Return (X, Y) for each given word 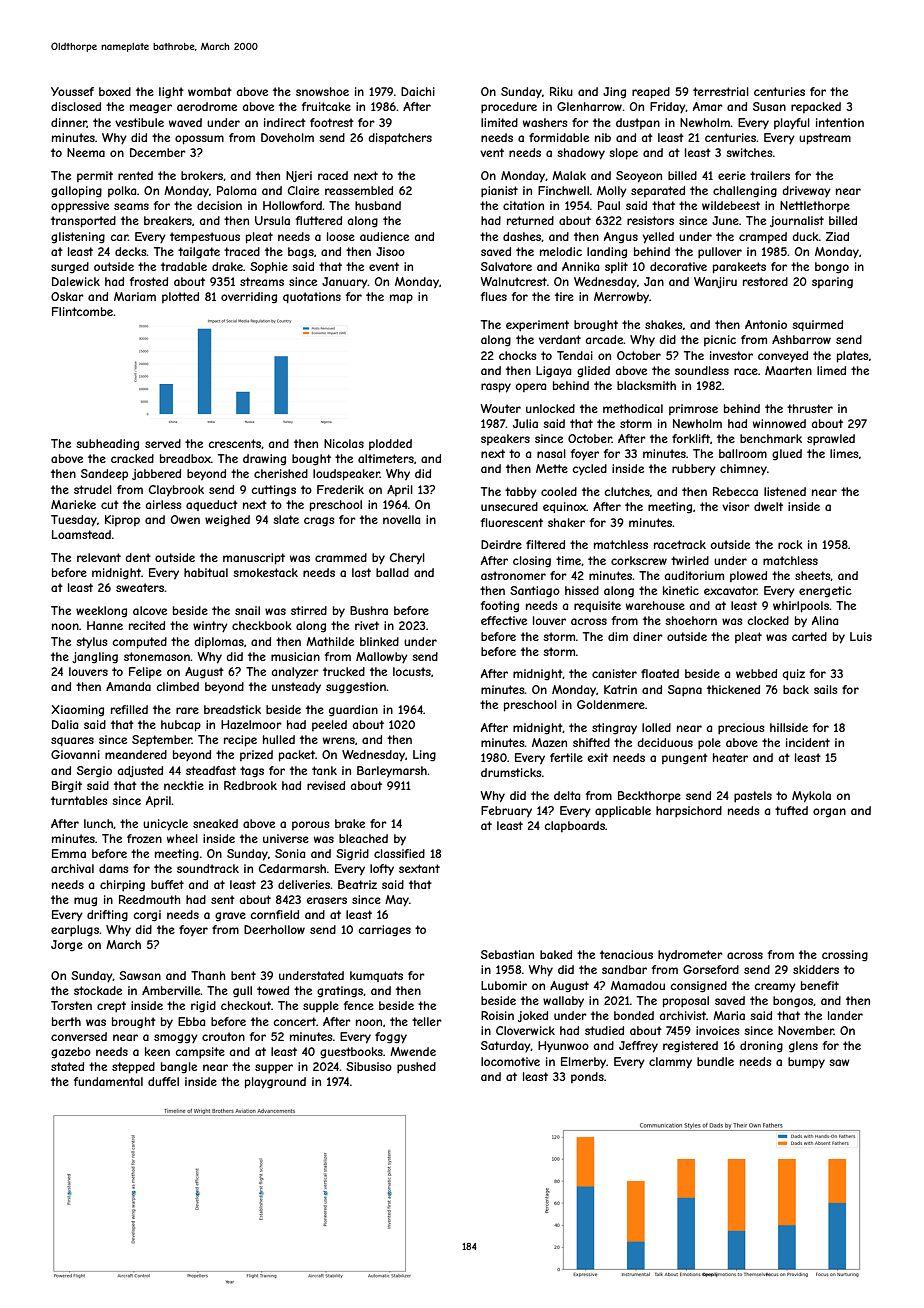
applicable (623, 811)
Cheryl (407, 558)
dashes (522, 237)
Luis (861, 636)
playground (275, 1083)
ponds (587, 1077)
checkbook (262, 625)
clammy (670, 1062)
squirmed (817, 325)
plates (852, 357)
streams (262, 281)
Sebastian (507, 954)
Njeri (299, 176)
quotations (312, 297)
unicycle (165, 825)
